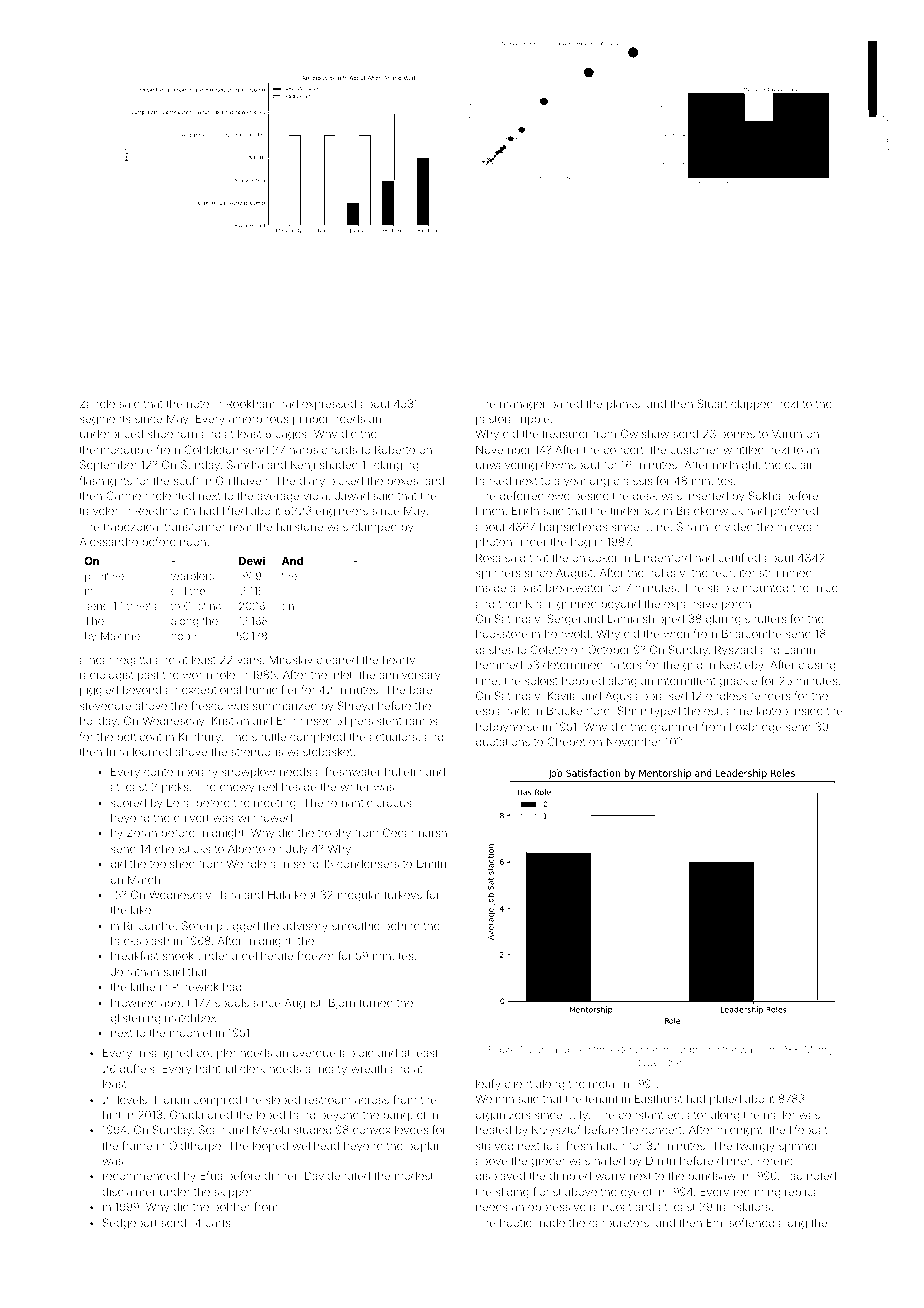 The width and height of the document is (924, 1308). Describe the element at coordinates (712, 403) in the document. I see `Stuart` at that location.
